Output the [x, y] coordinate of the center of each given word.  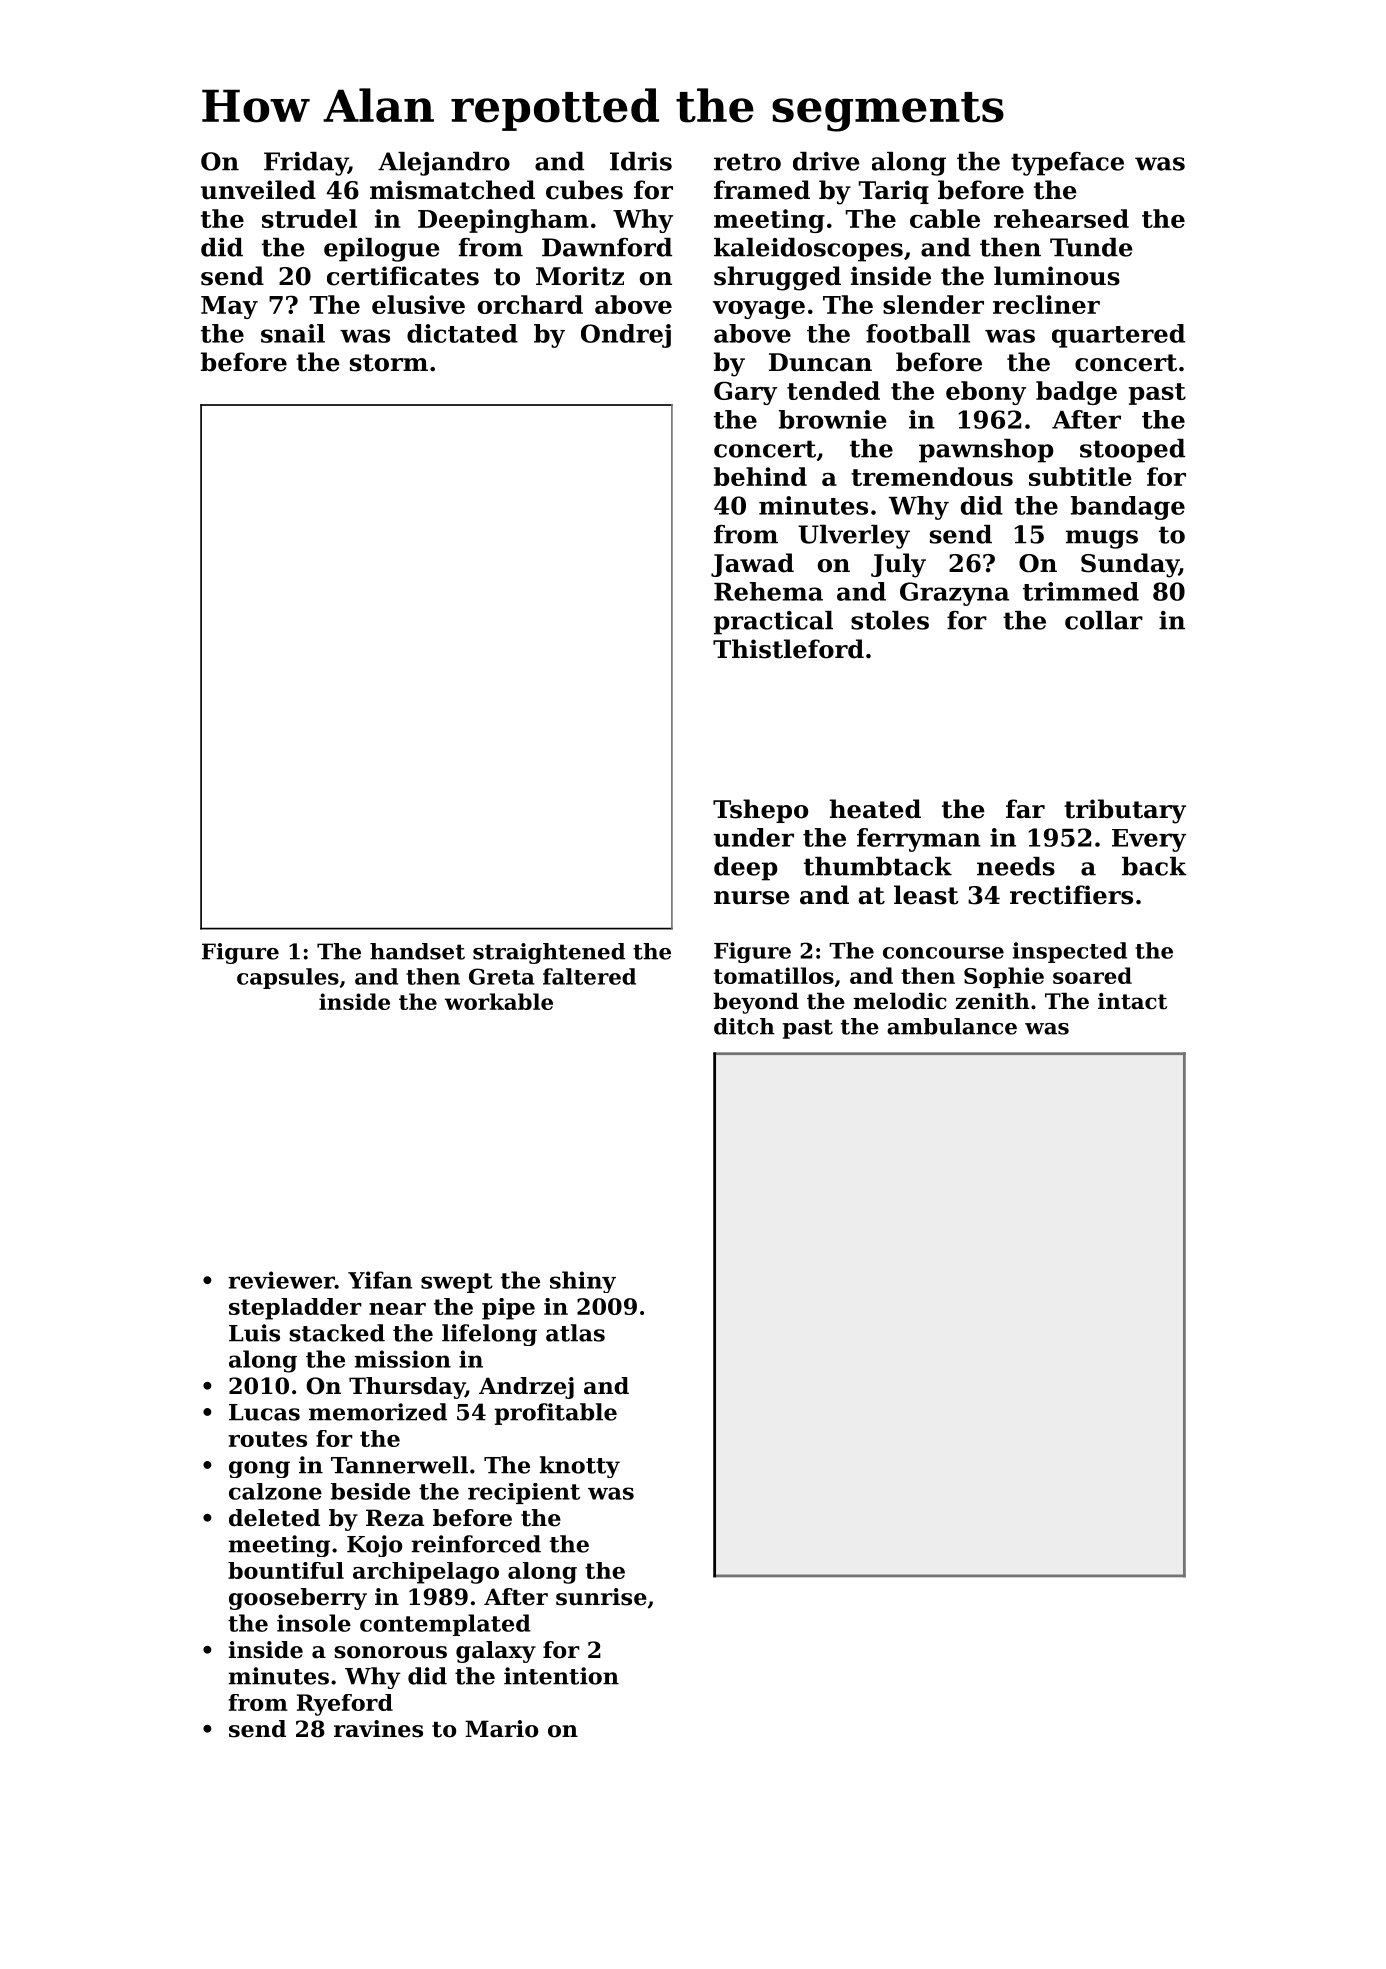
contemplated [445, 1625]
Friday [306, 164]
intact [1132, 1001]
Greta [502, 976]
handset [417, 951]
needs [1016, 866]
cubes [584, 190]
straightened [549, 953]
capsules [288, 978]
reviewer [281, 1280]
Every [1149, 840]
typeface [1067, 164]
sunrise [601, 1597]
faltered [589, 976]
